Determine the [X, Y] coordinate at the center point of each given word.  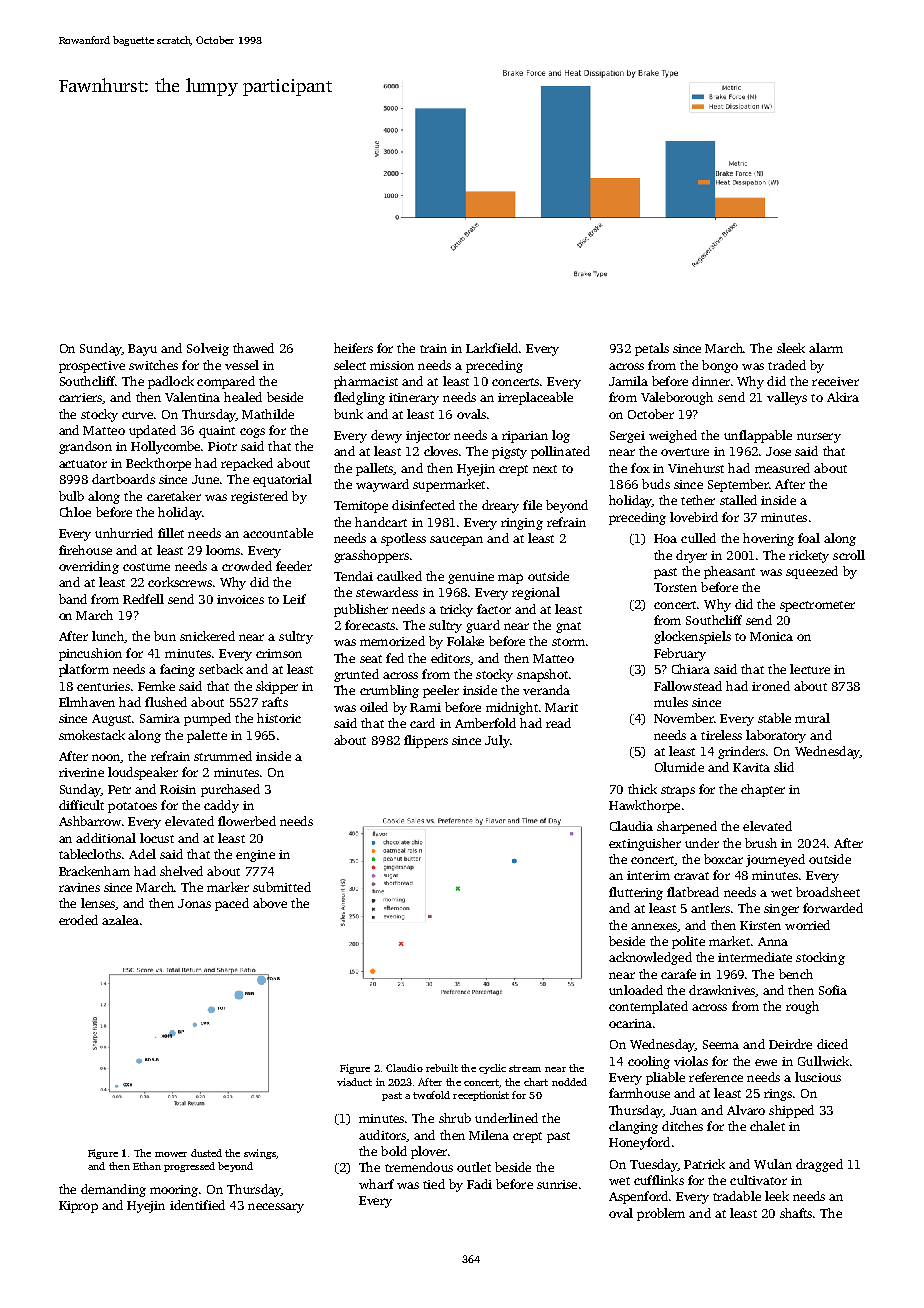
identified [197, 1205]
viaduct [354, 1082]
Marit [561, 707]
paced [232, 904]
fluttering [636, 893]
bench [796, 974]
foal [809, 538]
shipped [791, 1111]
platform [84, 670]
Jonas [194, 903]
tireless [721, 735]
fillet [171, 533]
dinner [711, 381]
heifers [353, 348]
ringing [522, 524]
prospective [92, 367]
